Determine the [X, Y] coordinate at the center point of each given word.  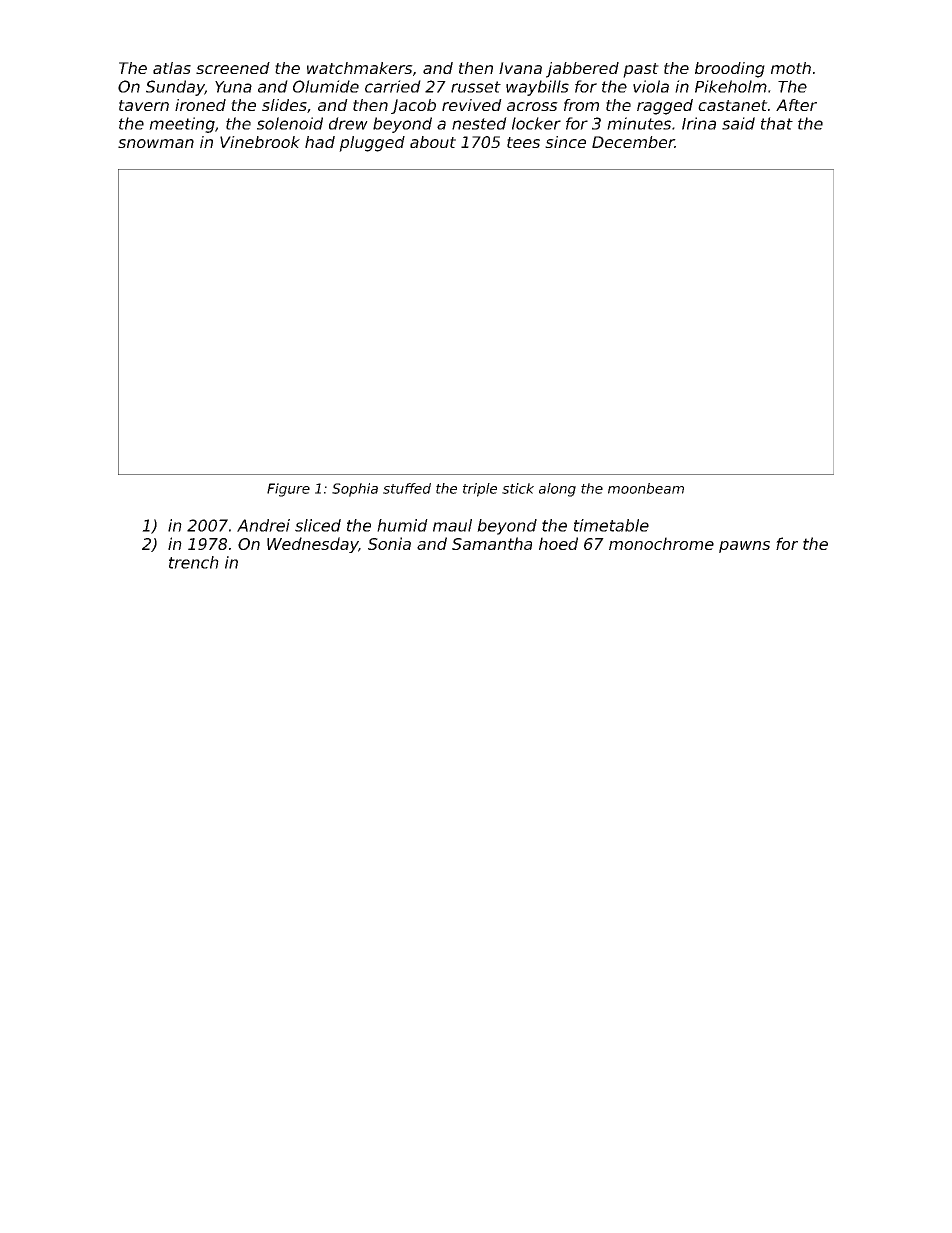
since [565, 142]
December [633, 142]
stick [518, 488]
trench [194, 562]
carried [393, 86]
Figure [288, 490]
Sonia [389, 543]
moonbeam [646, 488]
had [320, 142]
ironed [200, 105]
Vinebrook [260, 142]
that [777, 123]
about [433, 142]
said [738, 123]
